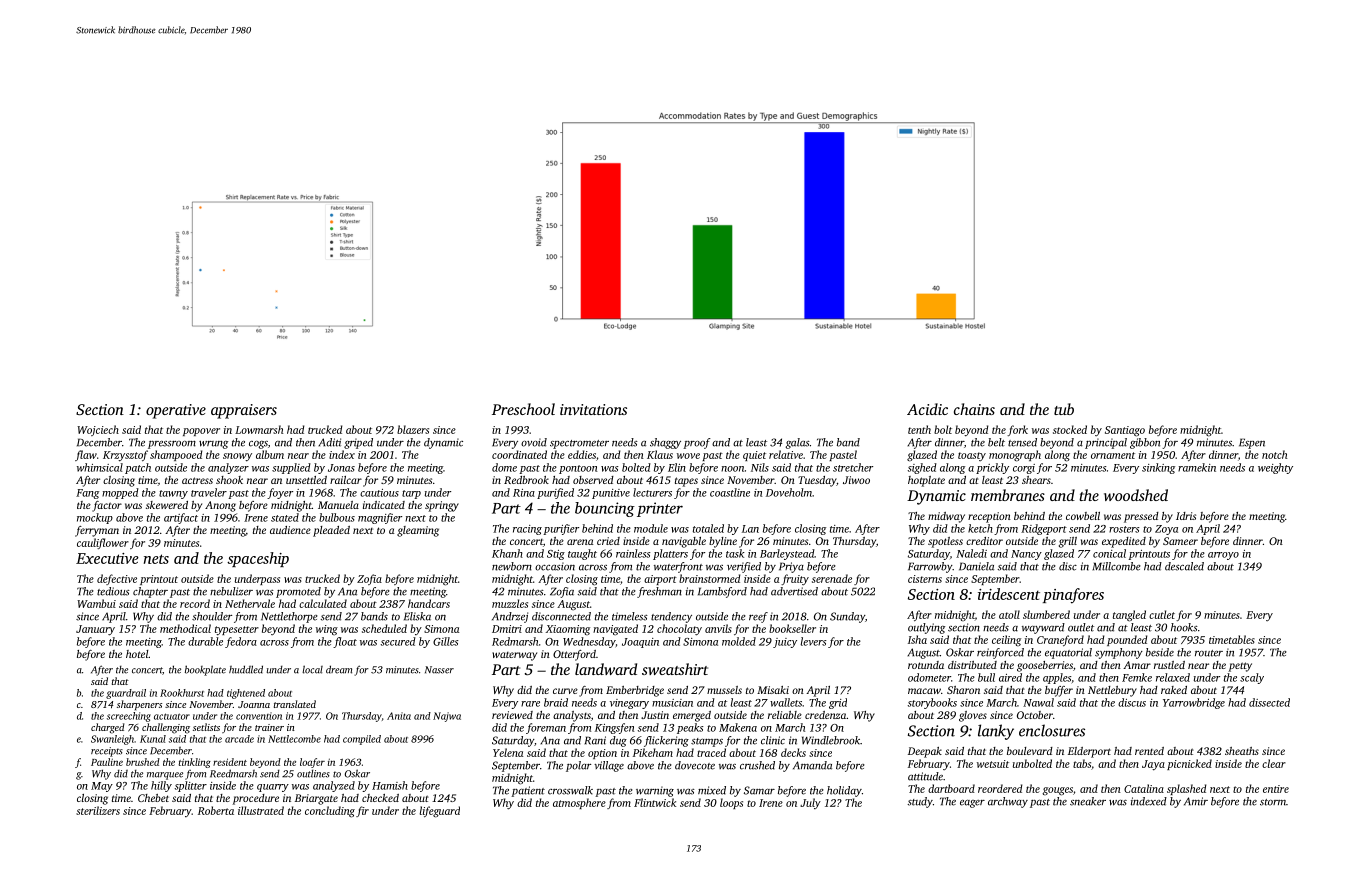 The height and width of the screenshot is (887, 1372). What do you see at coordinates (606, 669) in the screenshot?
I see `landward` at bounding box center [606, 669].
